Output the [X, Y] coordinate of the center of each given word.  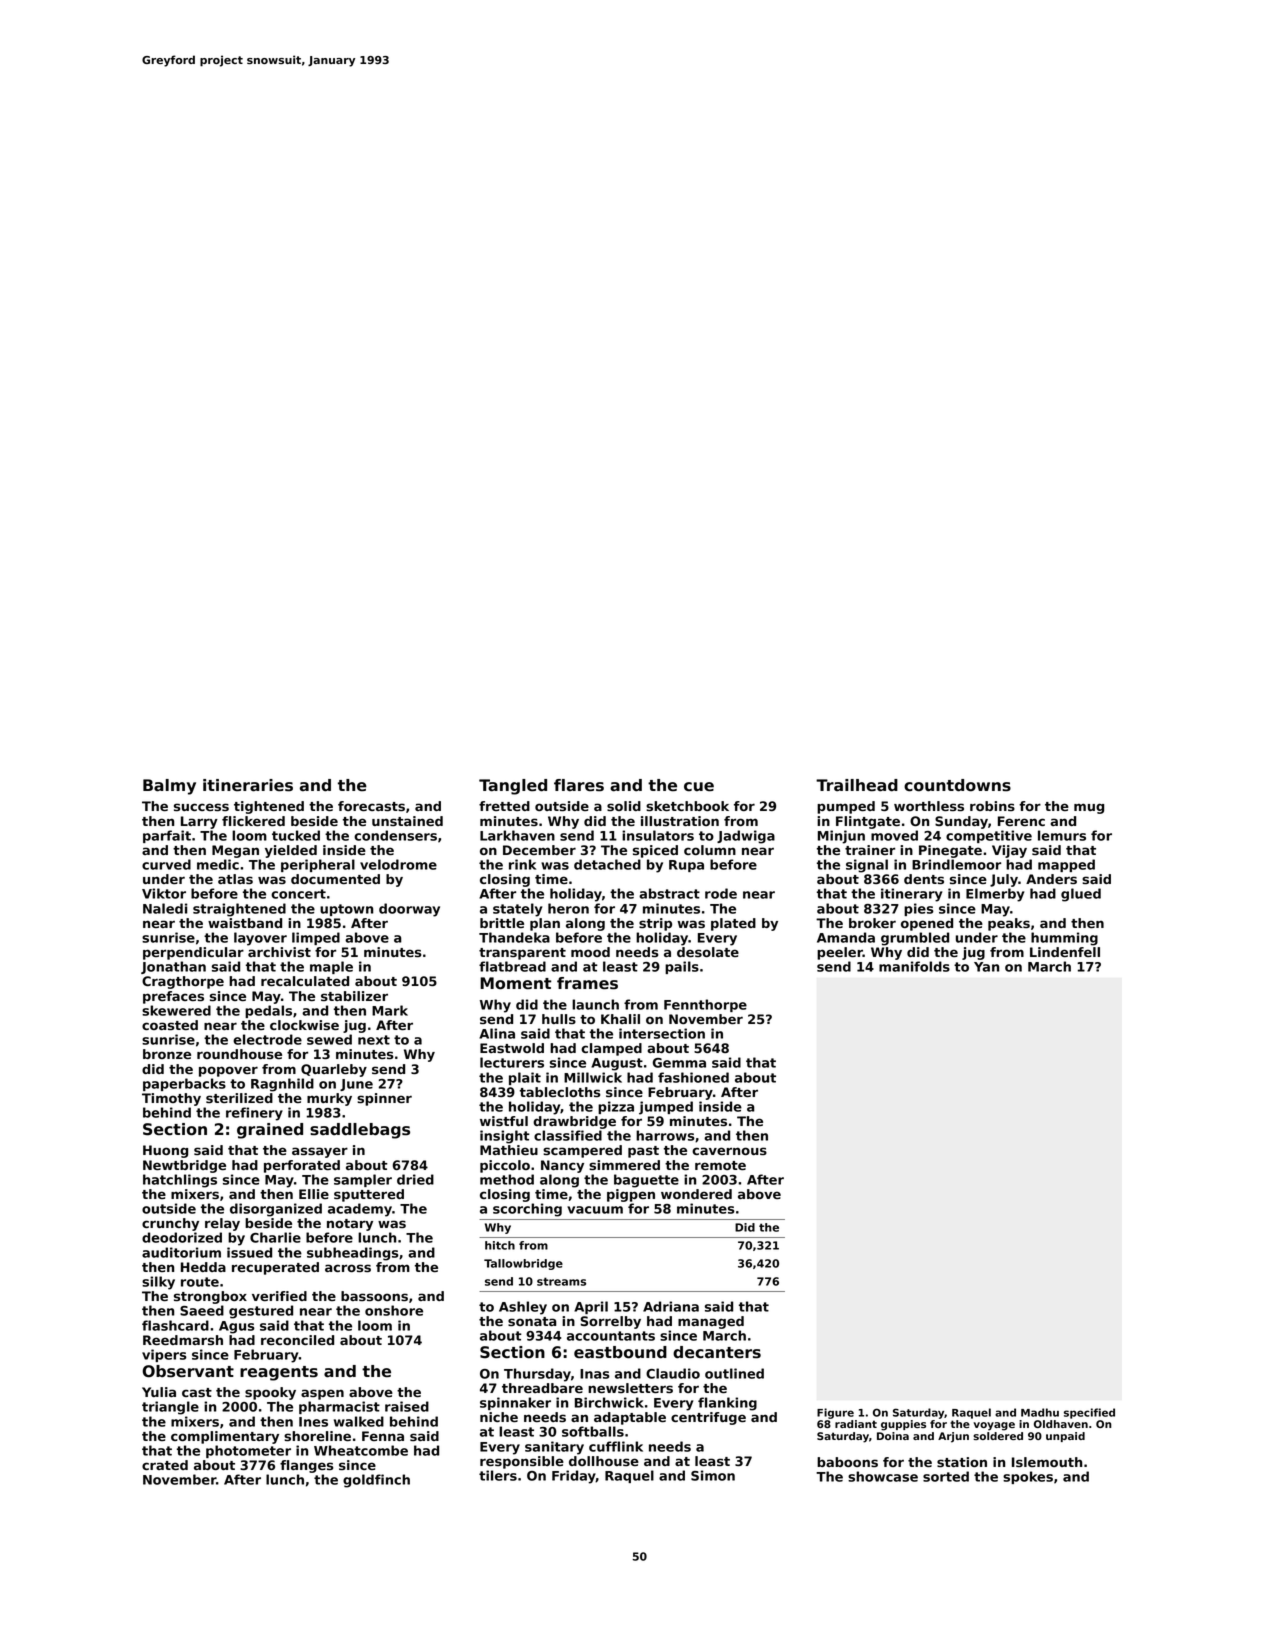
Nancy [562, 1166]
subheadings [353, 1254]
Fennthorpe [705, 1005]
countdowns [957, 785]
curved [166, 864]
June [356, 1085]
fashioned [693, 1077]
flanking [727, 1404]
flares [579, 785]
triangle [170, 1408]
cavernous [729, 1151]
